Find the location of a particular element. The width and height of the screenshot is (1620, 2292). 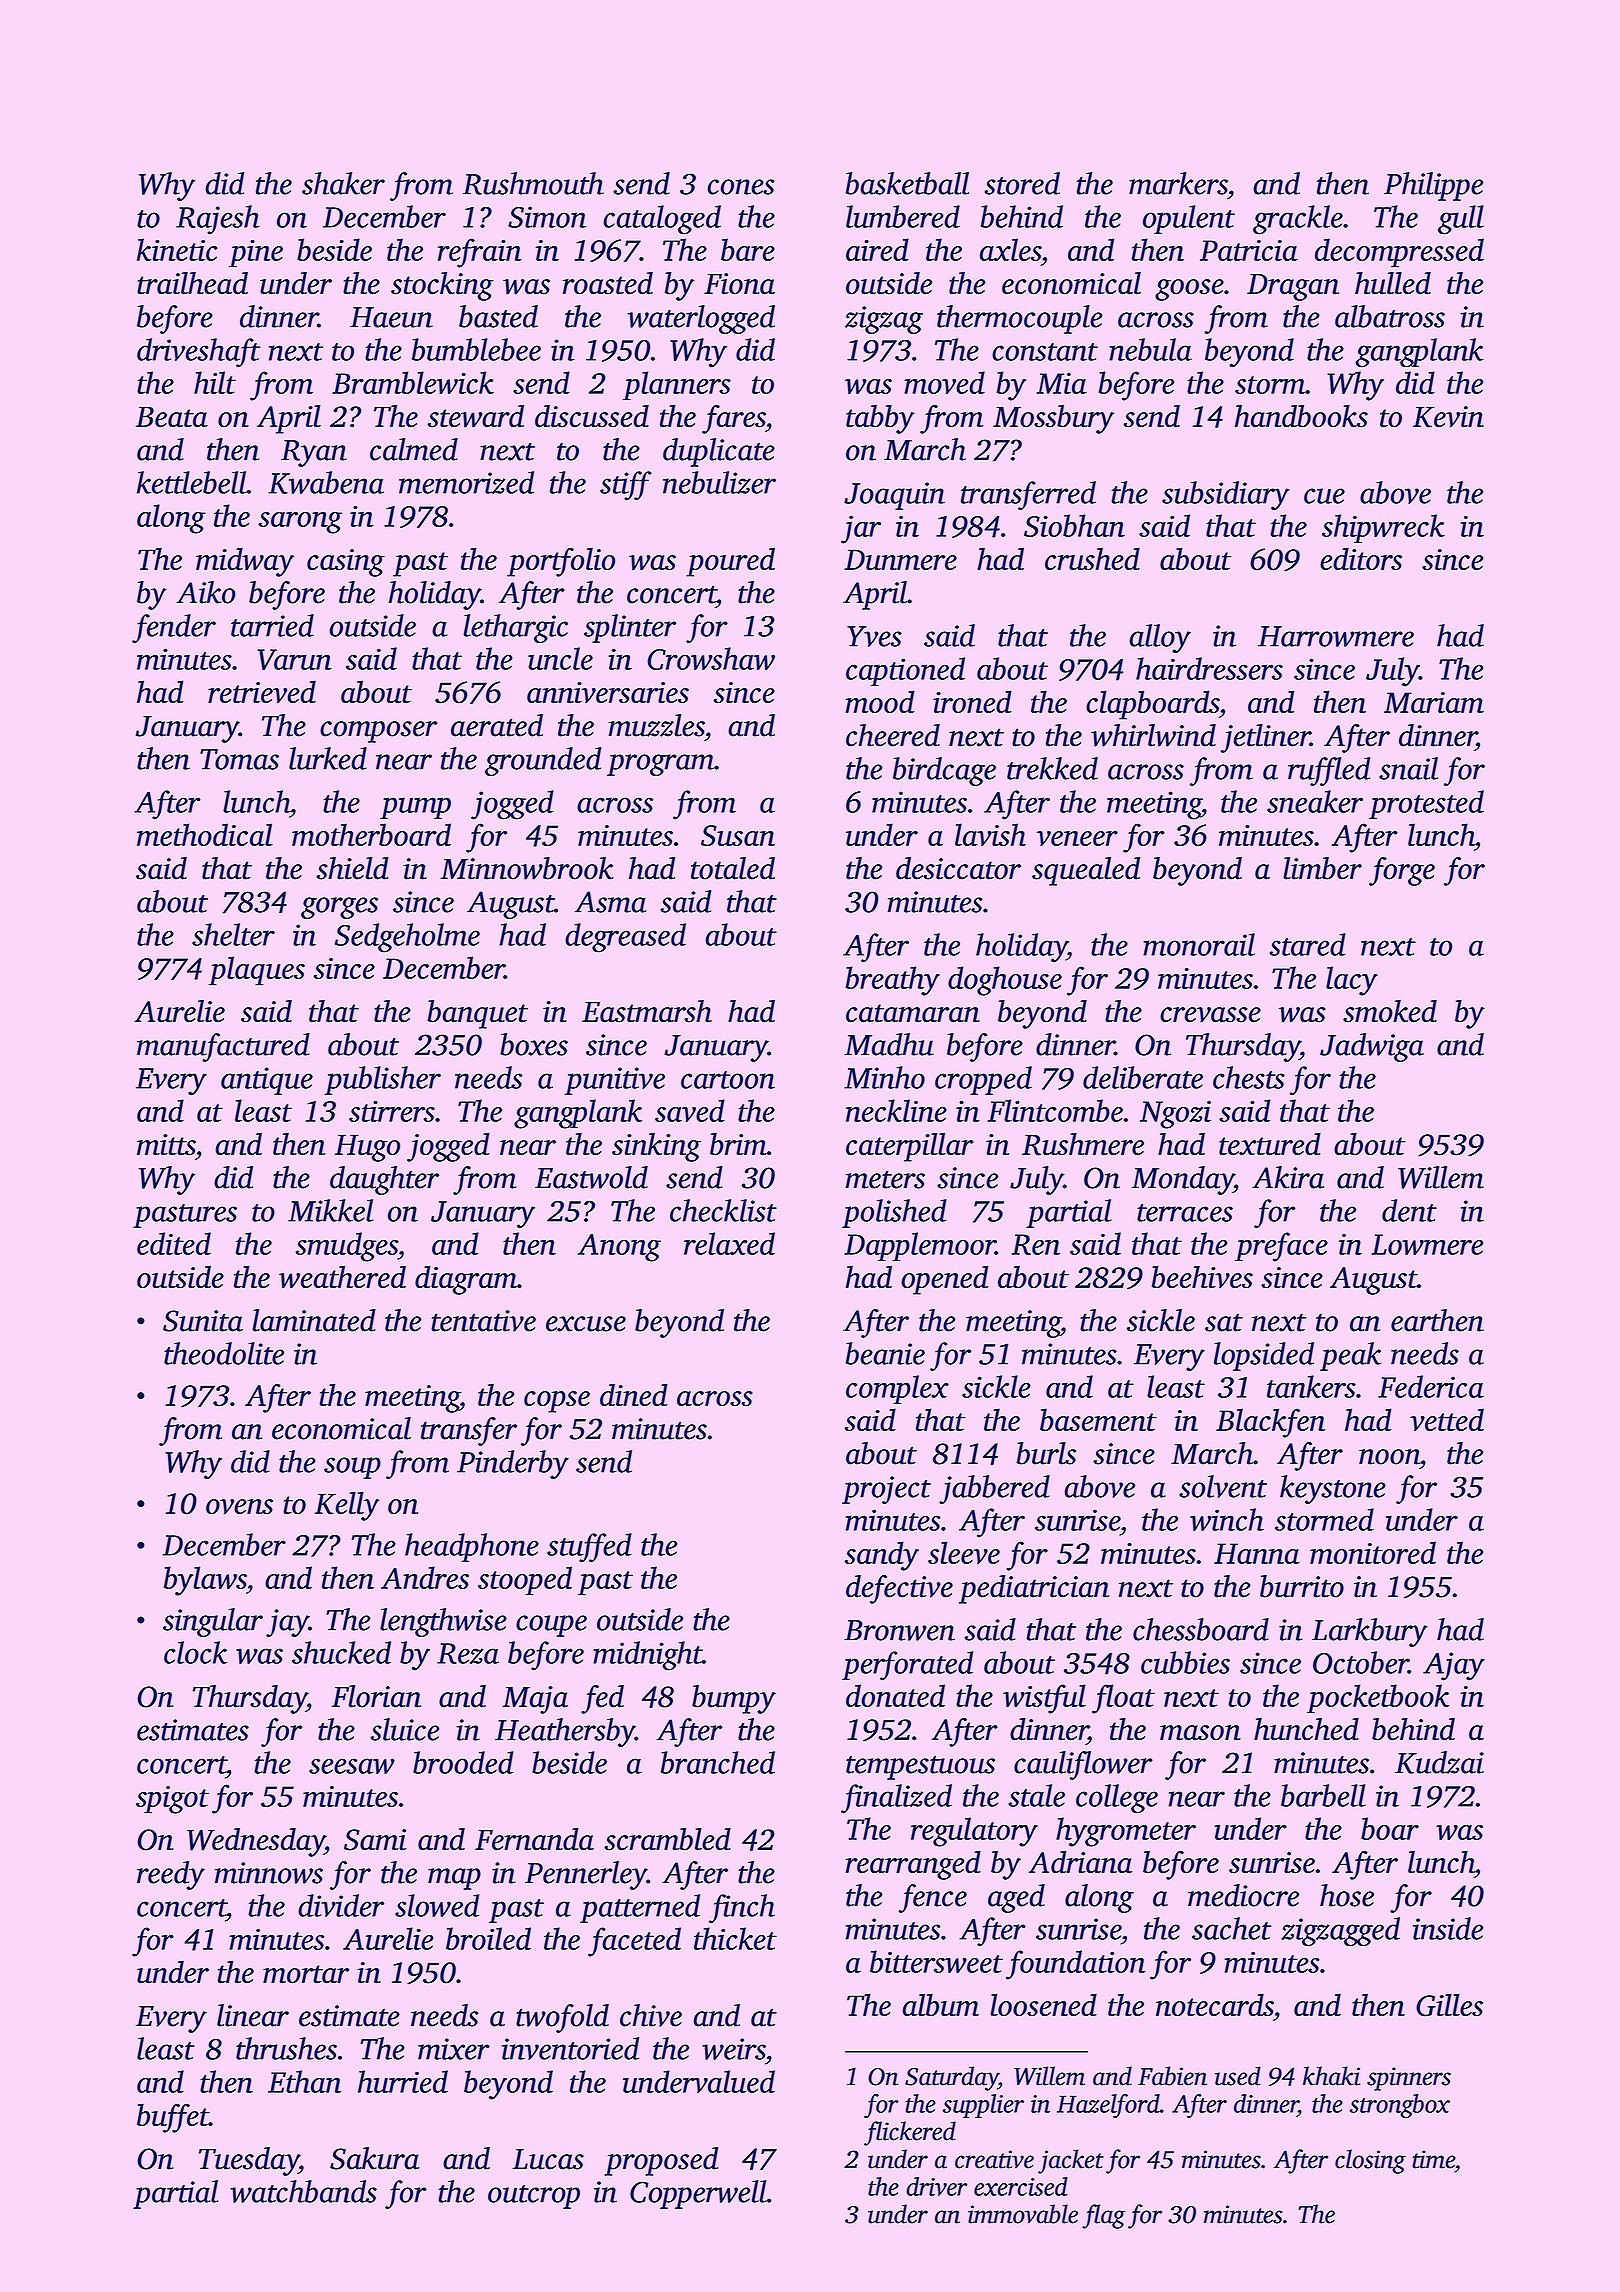

branched is located at coordinates (718, 1762).
